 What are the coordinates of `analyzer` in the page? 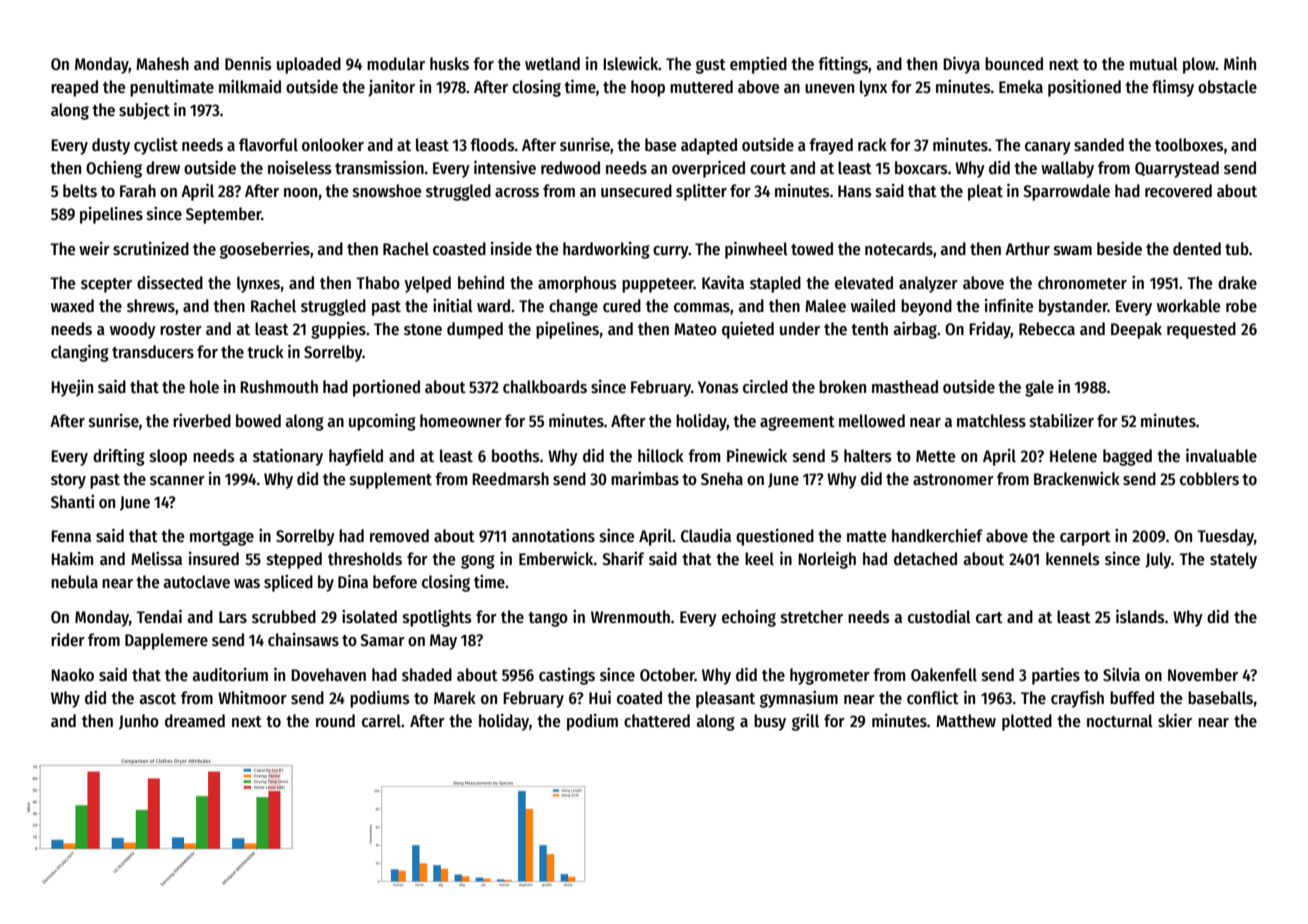 It's located at (928, 284).
